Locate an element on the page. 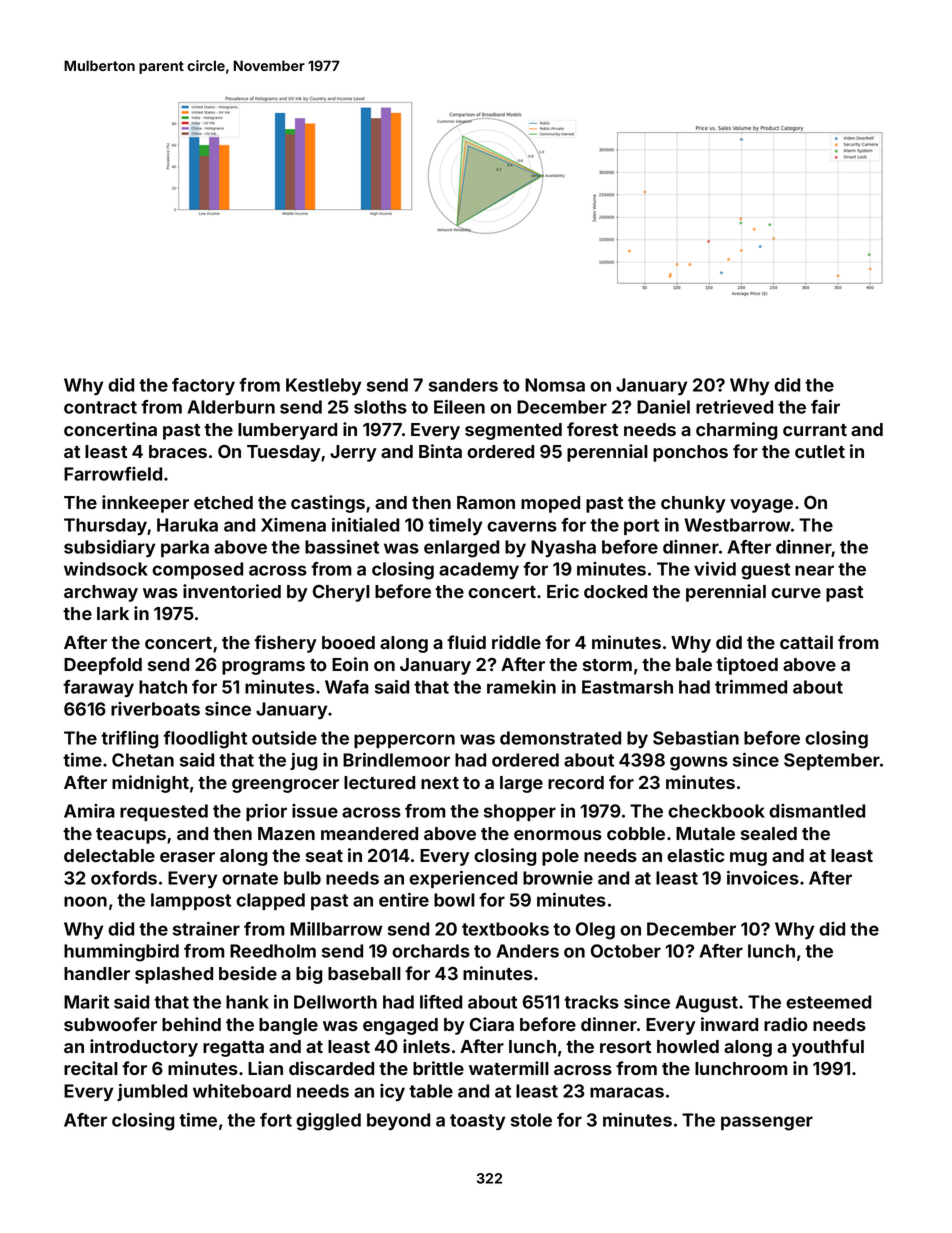  requested is located at coordinates (164, 812).
